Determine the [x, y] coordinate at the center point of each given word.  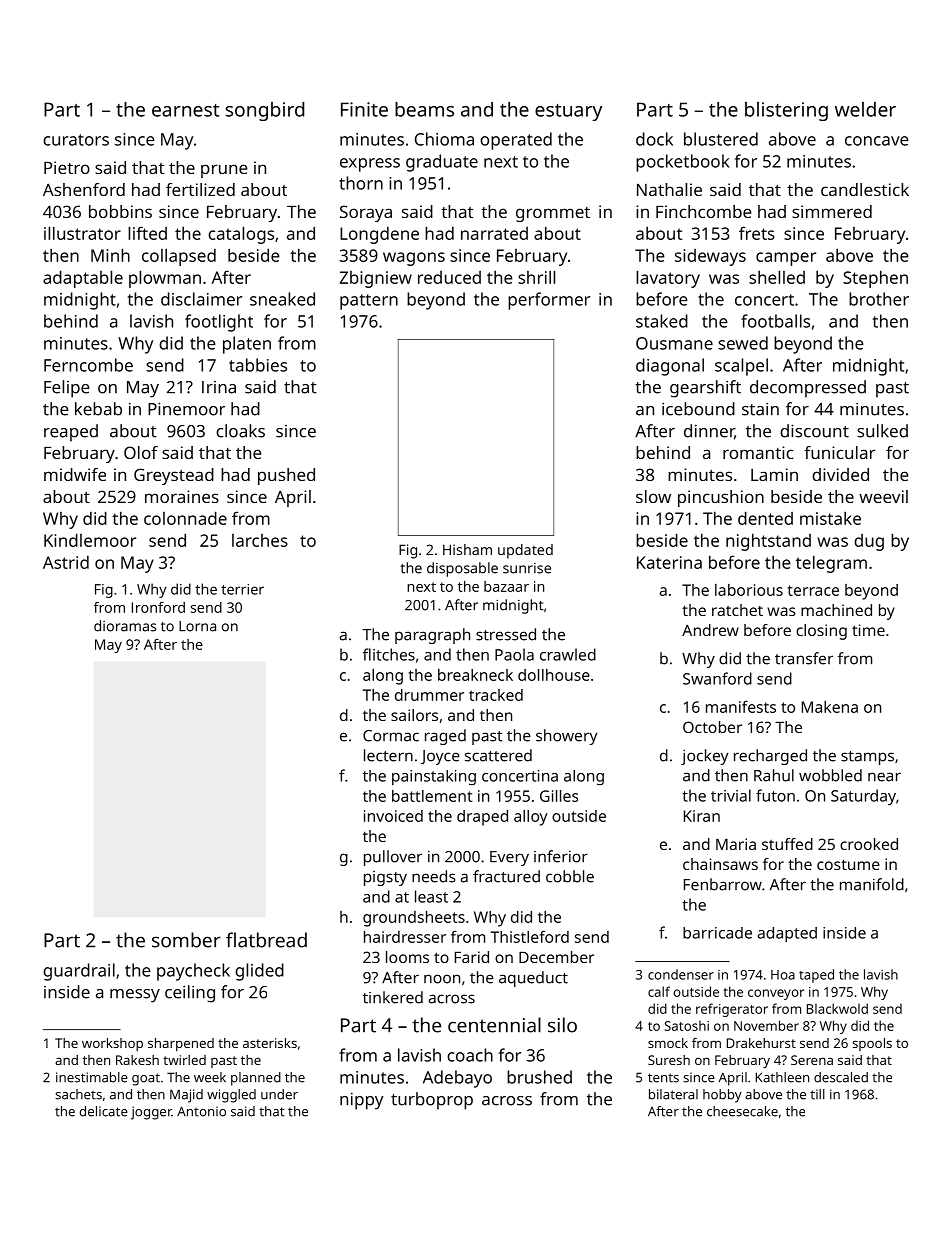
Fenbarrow [723, 884]
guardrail [79, 972]
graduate [442, 163]
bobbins [120, 211]
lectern [388, 755]
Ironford [158, 607]
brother [879, 299]
